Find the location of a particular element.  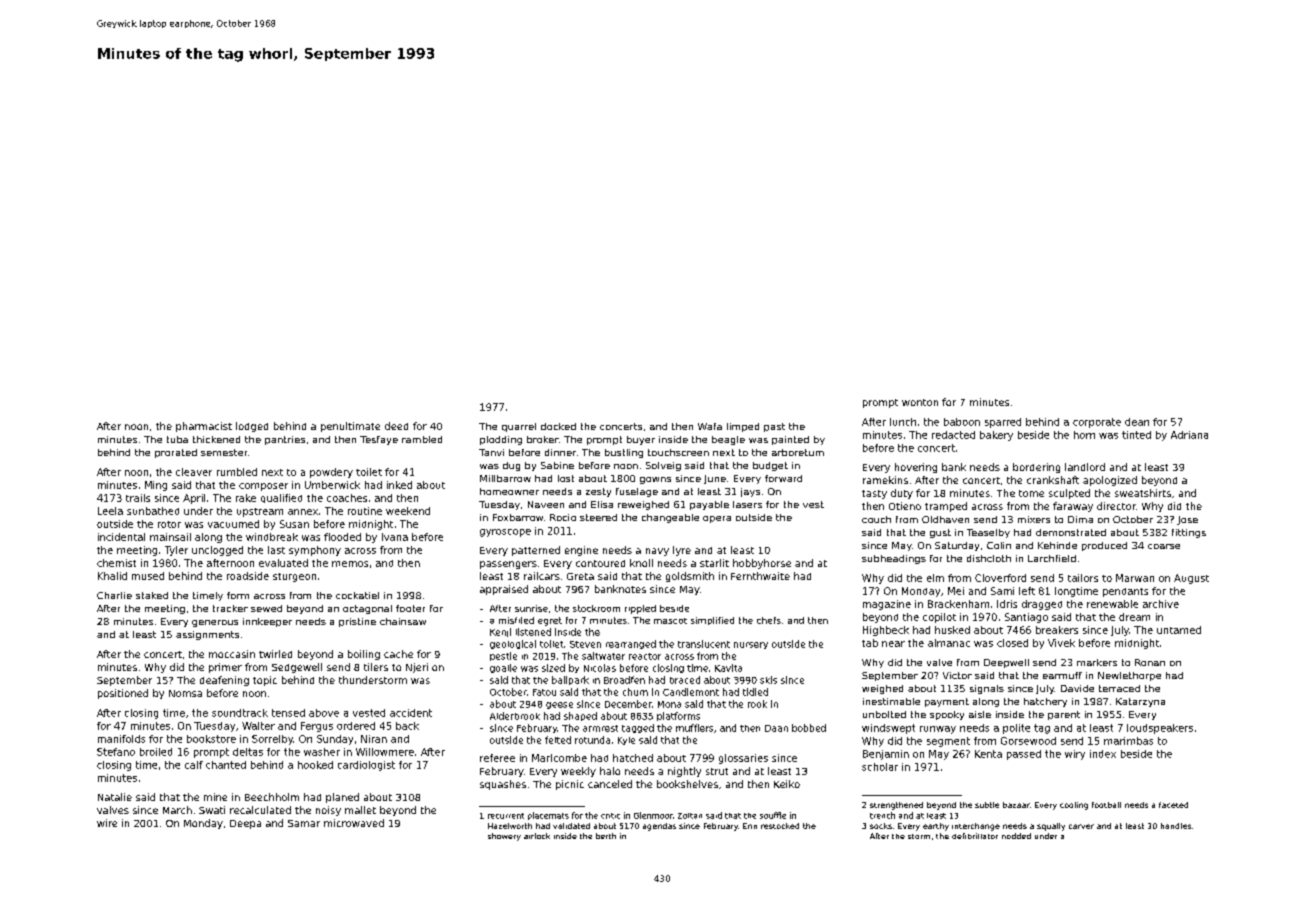

sized is located at coordinates (553, 668).
